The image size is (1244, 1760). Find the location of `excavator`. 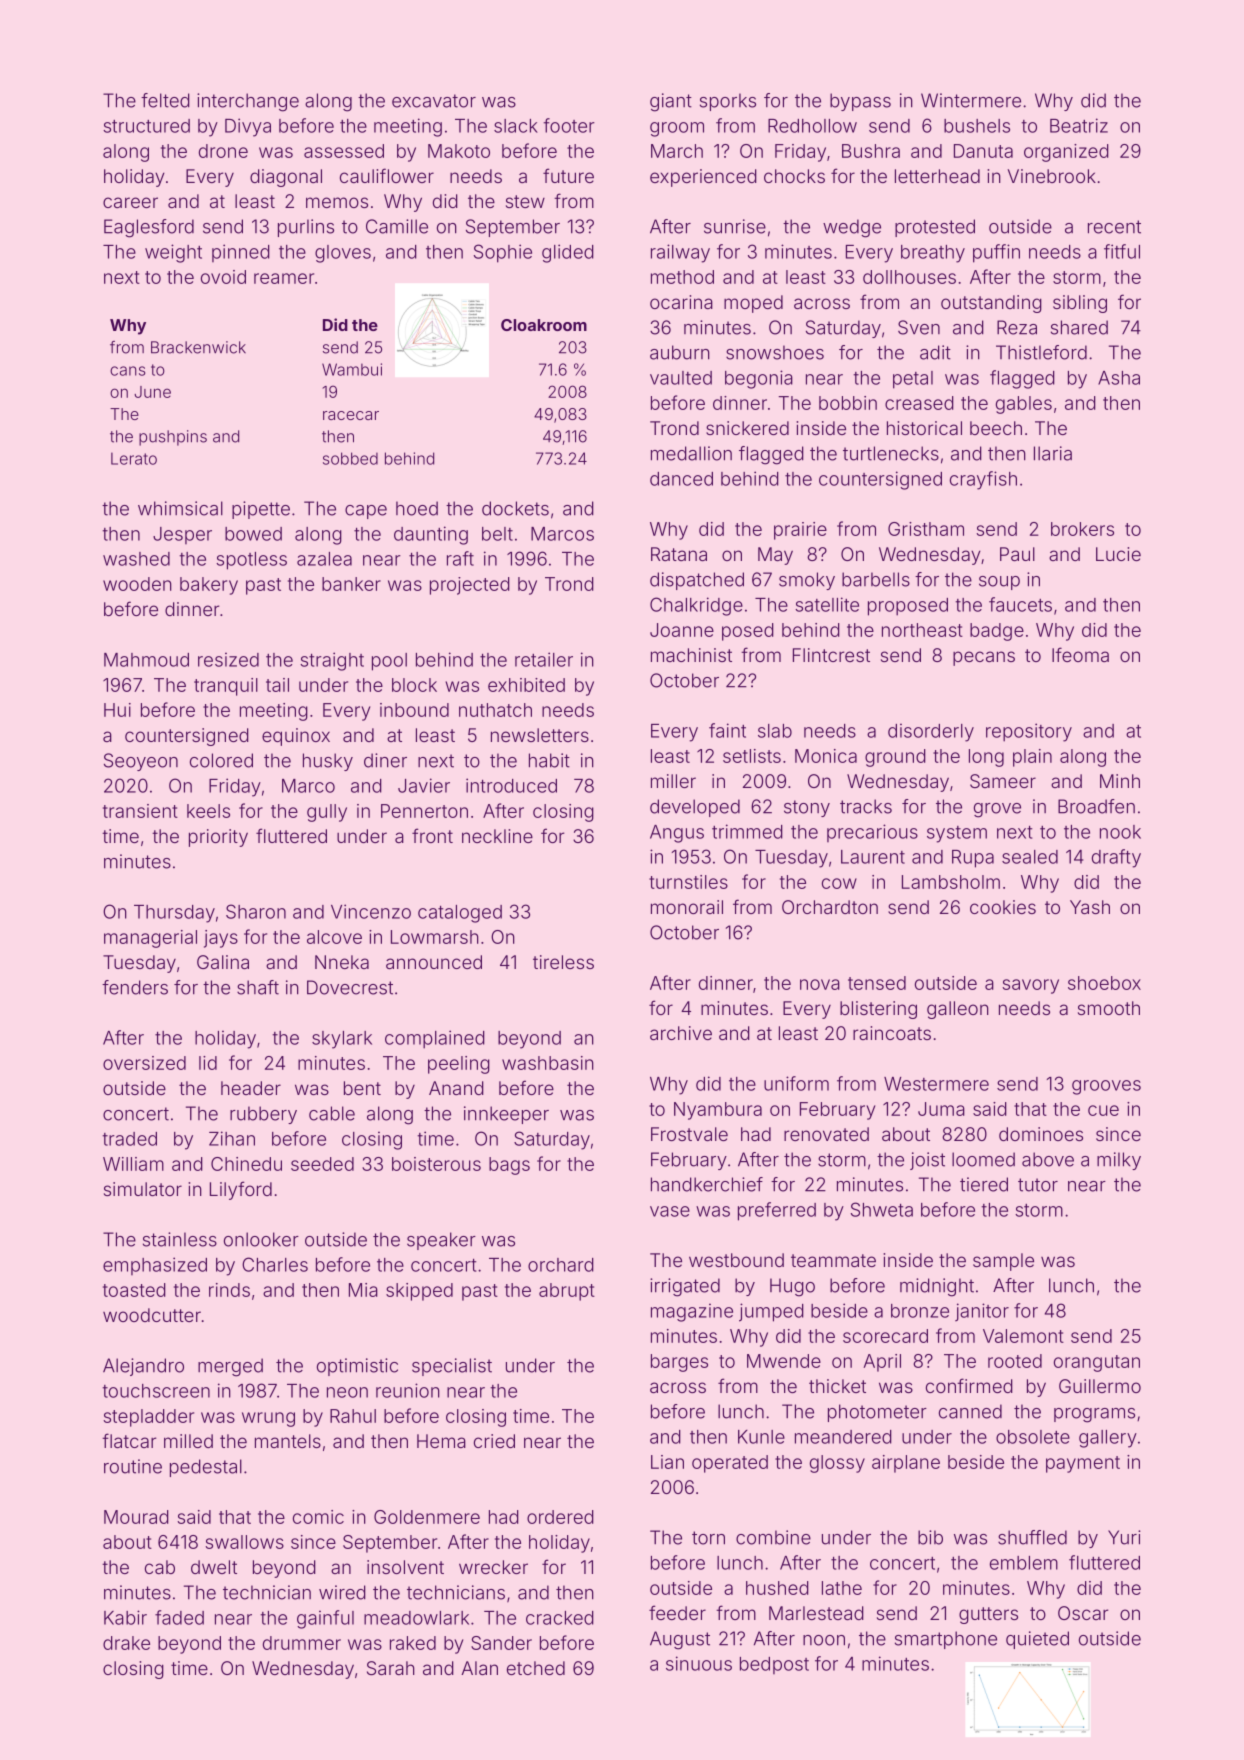

excavator is located at coordinates (434, 101).
